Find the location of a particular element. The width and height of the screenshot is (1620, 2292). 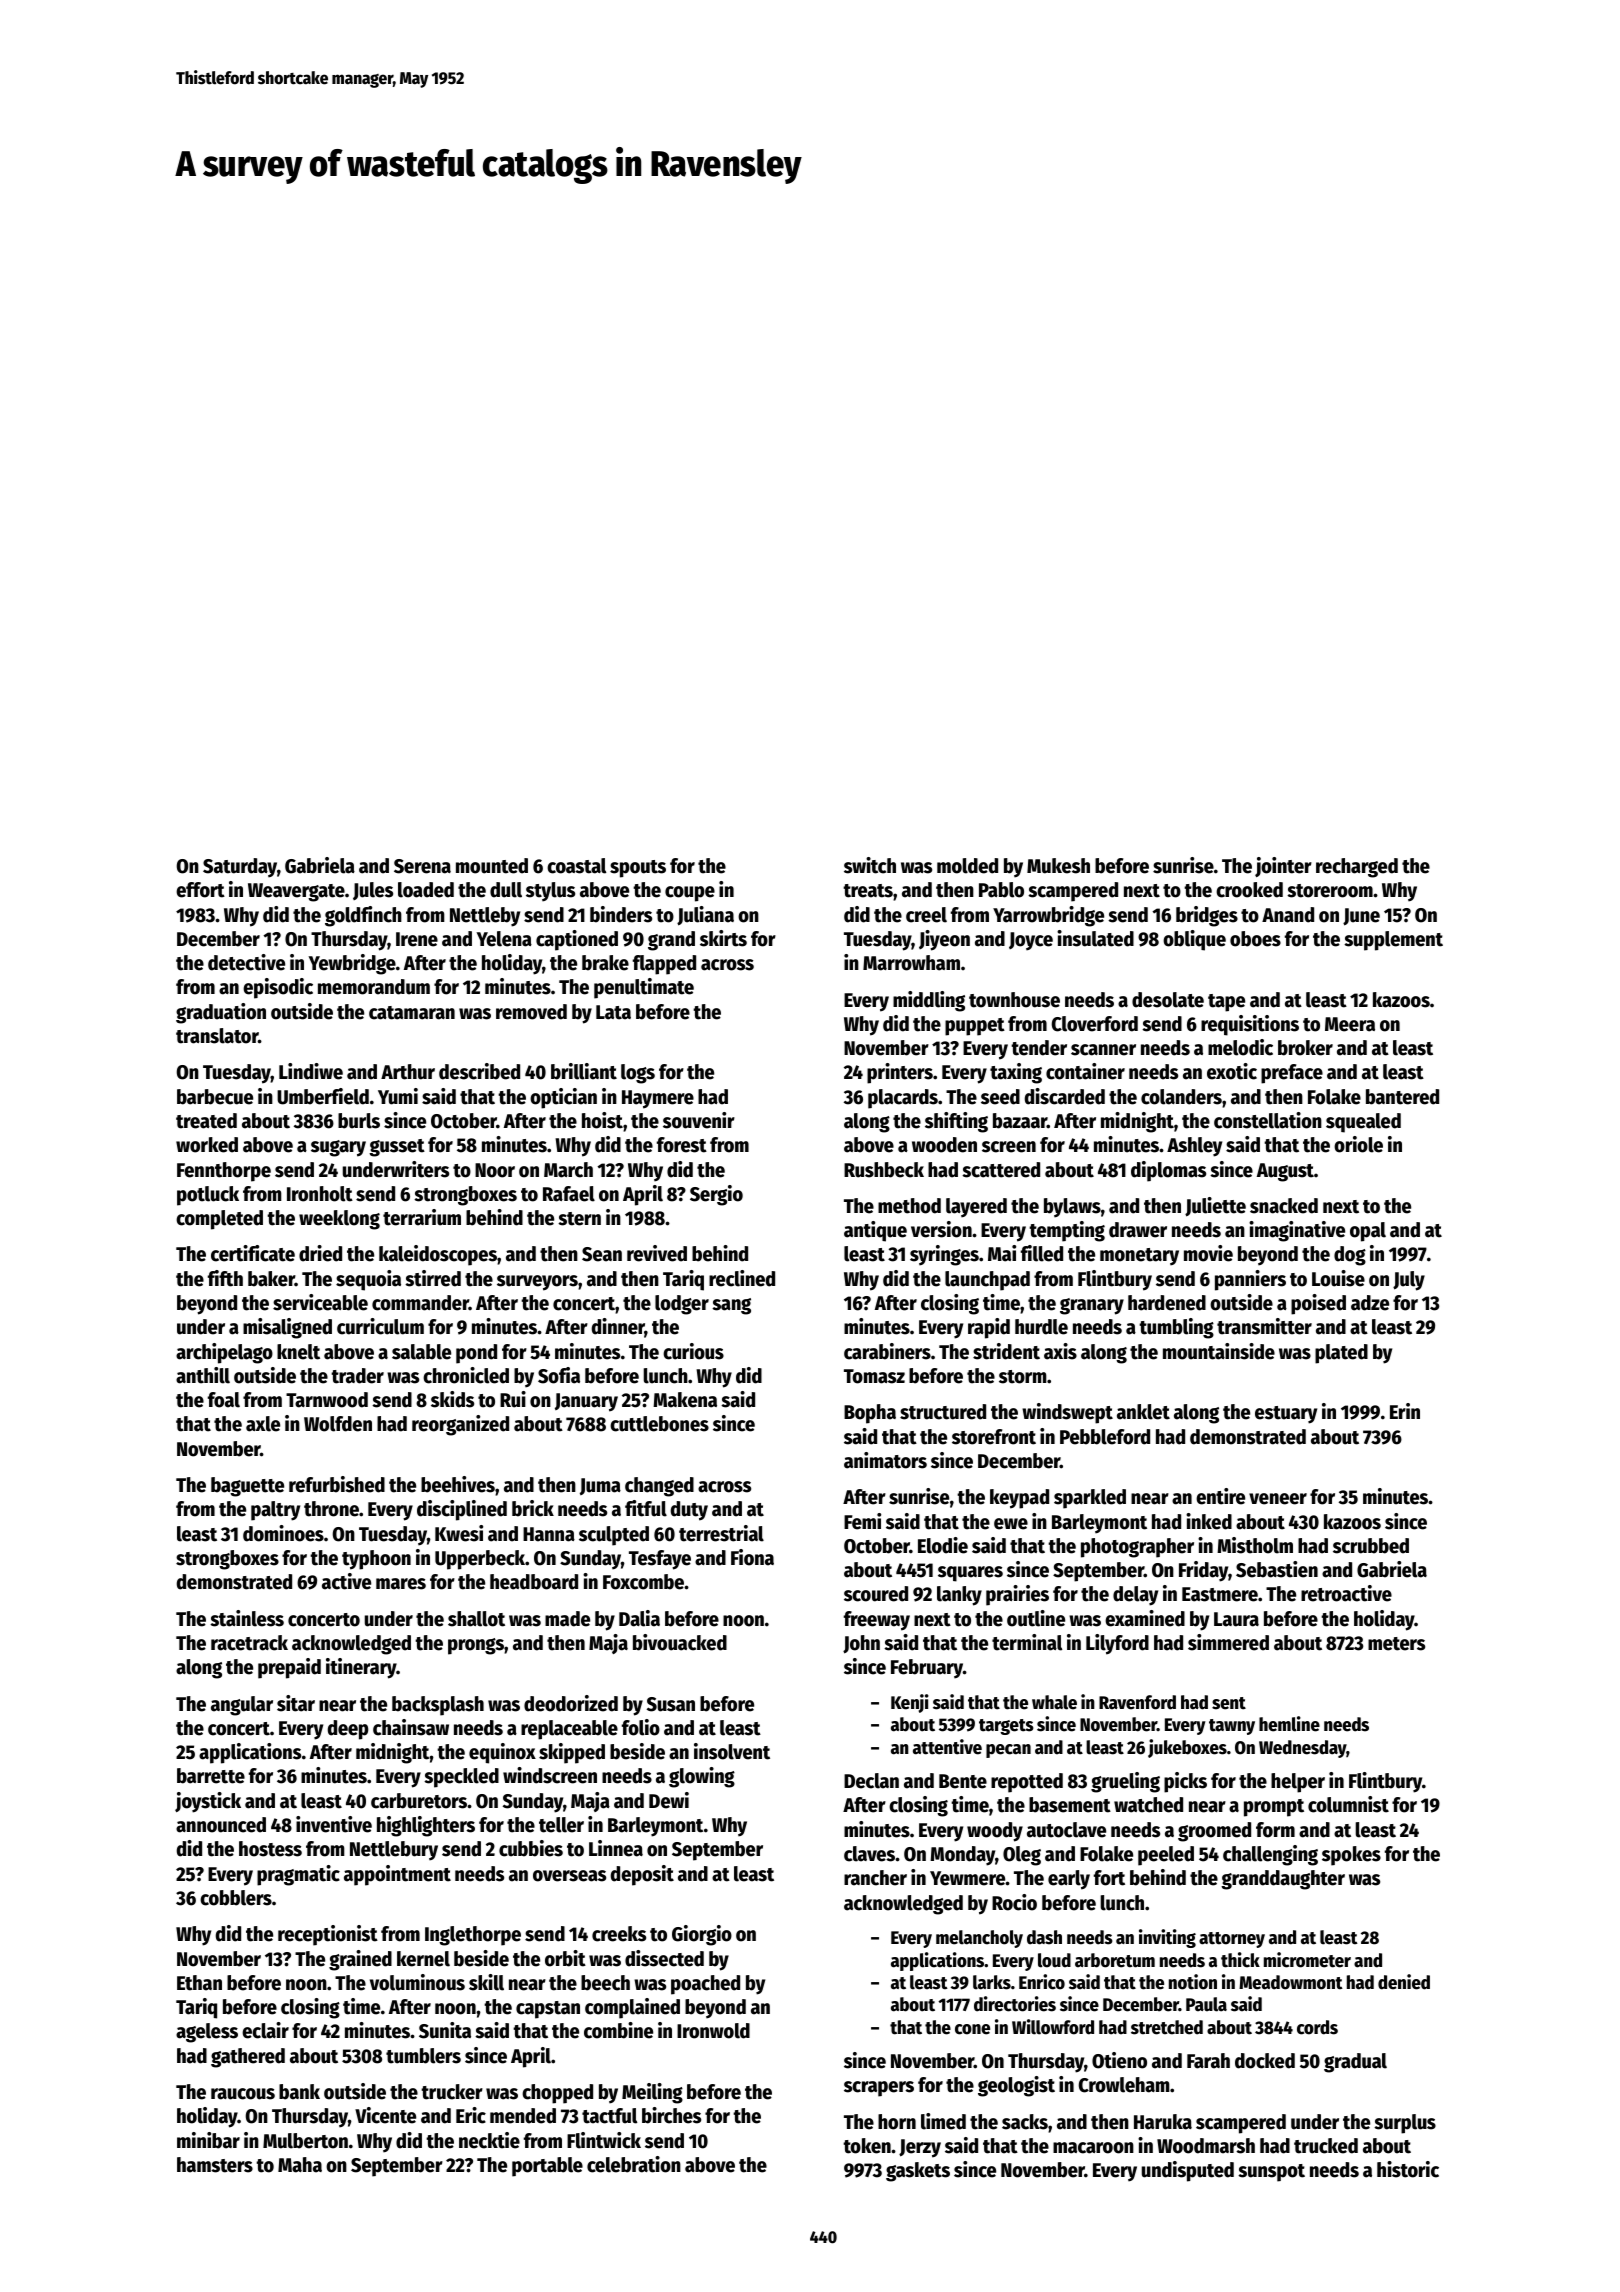

June is located at coordinates (1361, 917).
